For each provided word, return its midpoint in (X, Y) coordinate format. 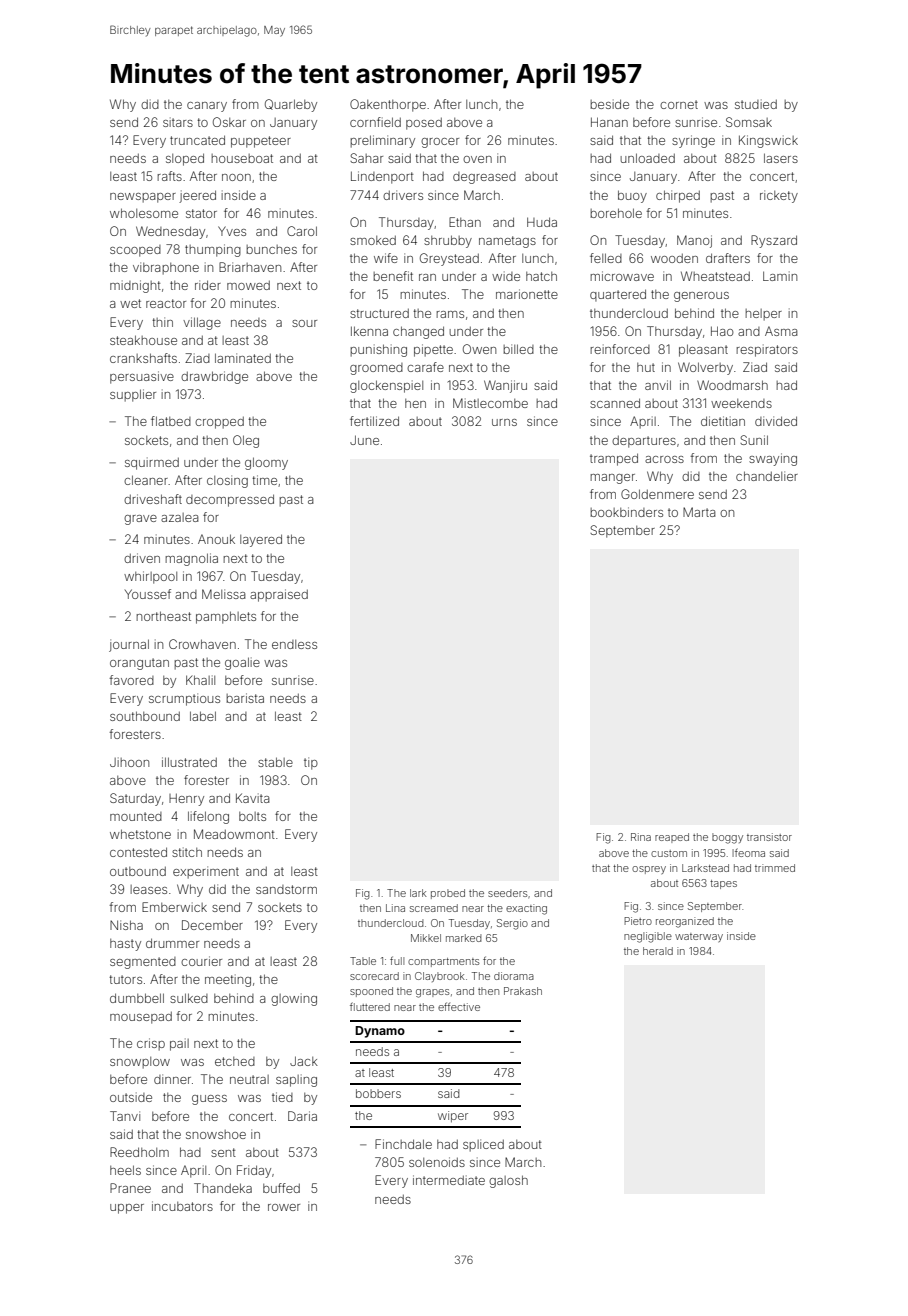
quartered (618, 295)
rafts (169, 176)
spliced (483, 1145)
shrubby (448, 241)
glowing (294, 999)
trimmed (775, 868)
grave (140, 520)
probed (448, 894)
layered (261, 540)
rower (284, 1207)
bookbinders (626, 512)
